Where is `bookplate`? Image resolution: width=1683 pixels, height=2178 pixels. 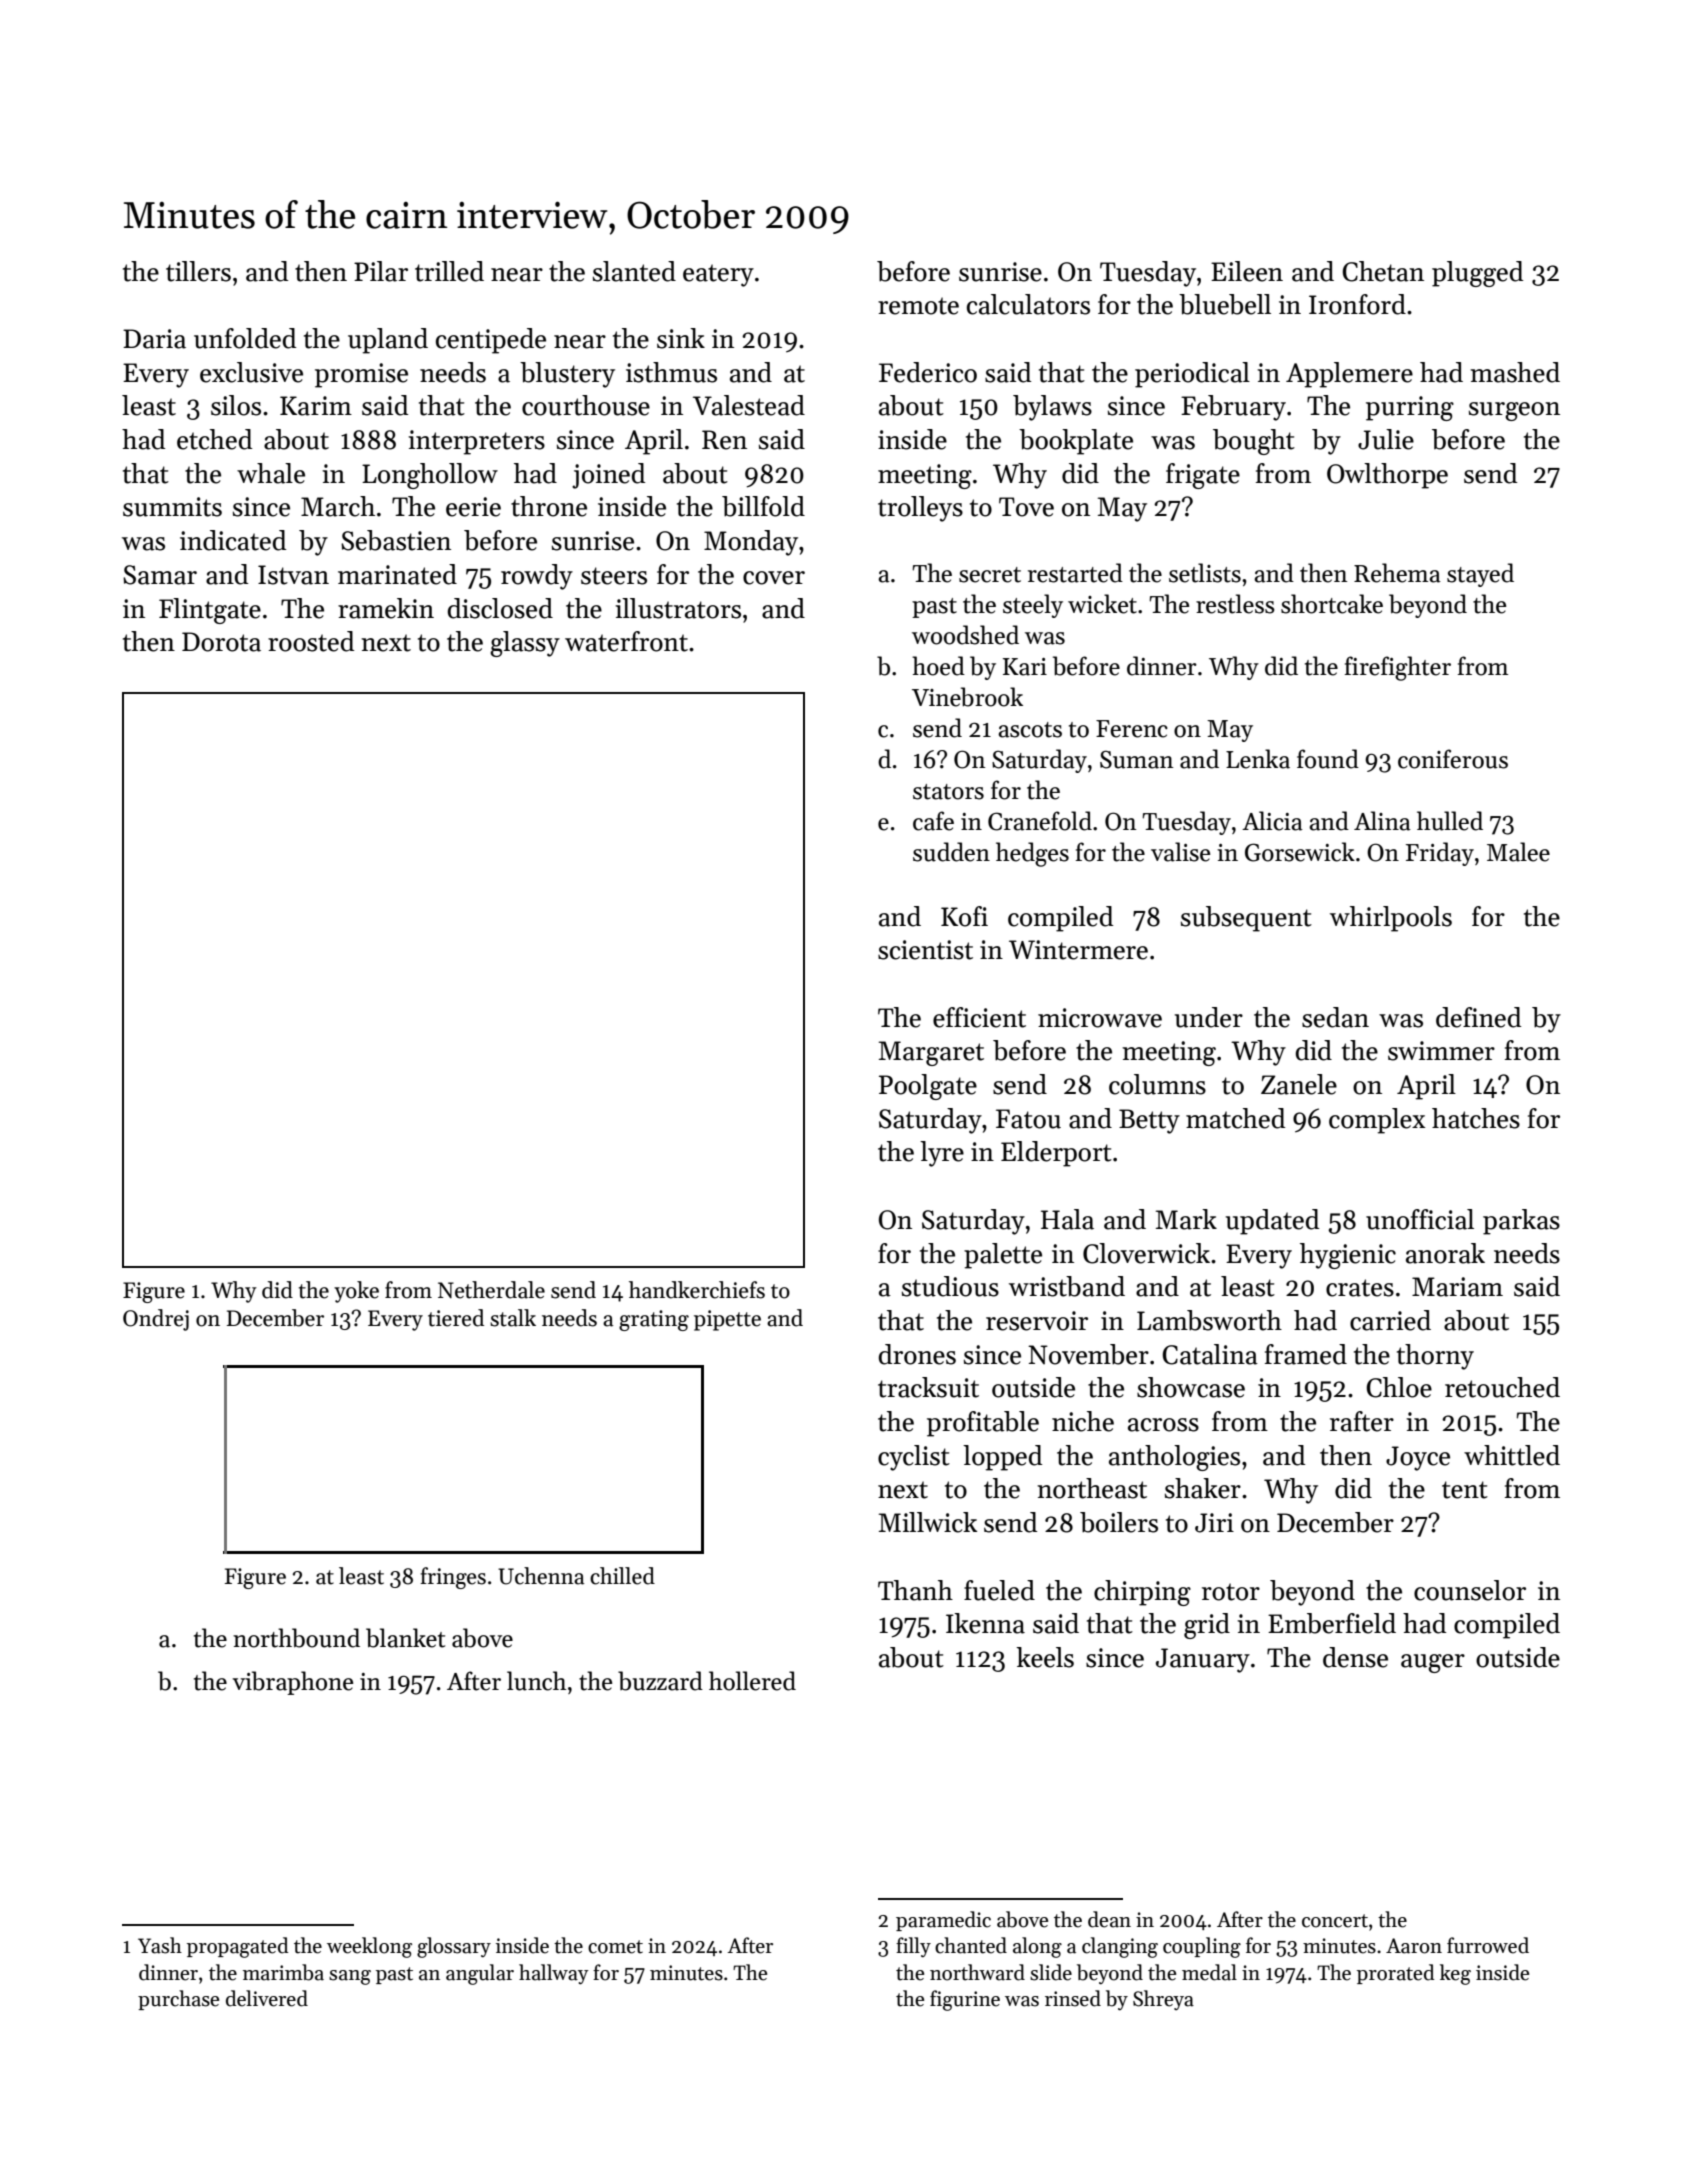
bookplate is located at coordinates (1076, 442).
